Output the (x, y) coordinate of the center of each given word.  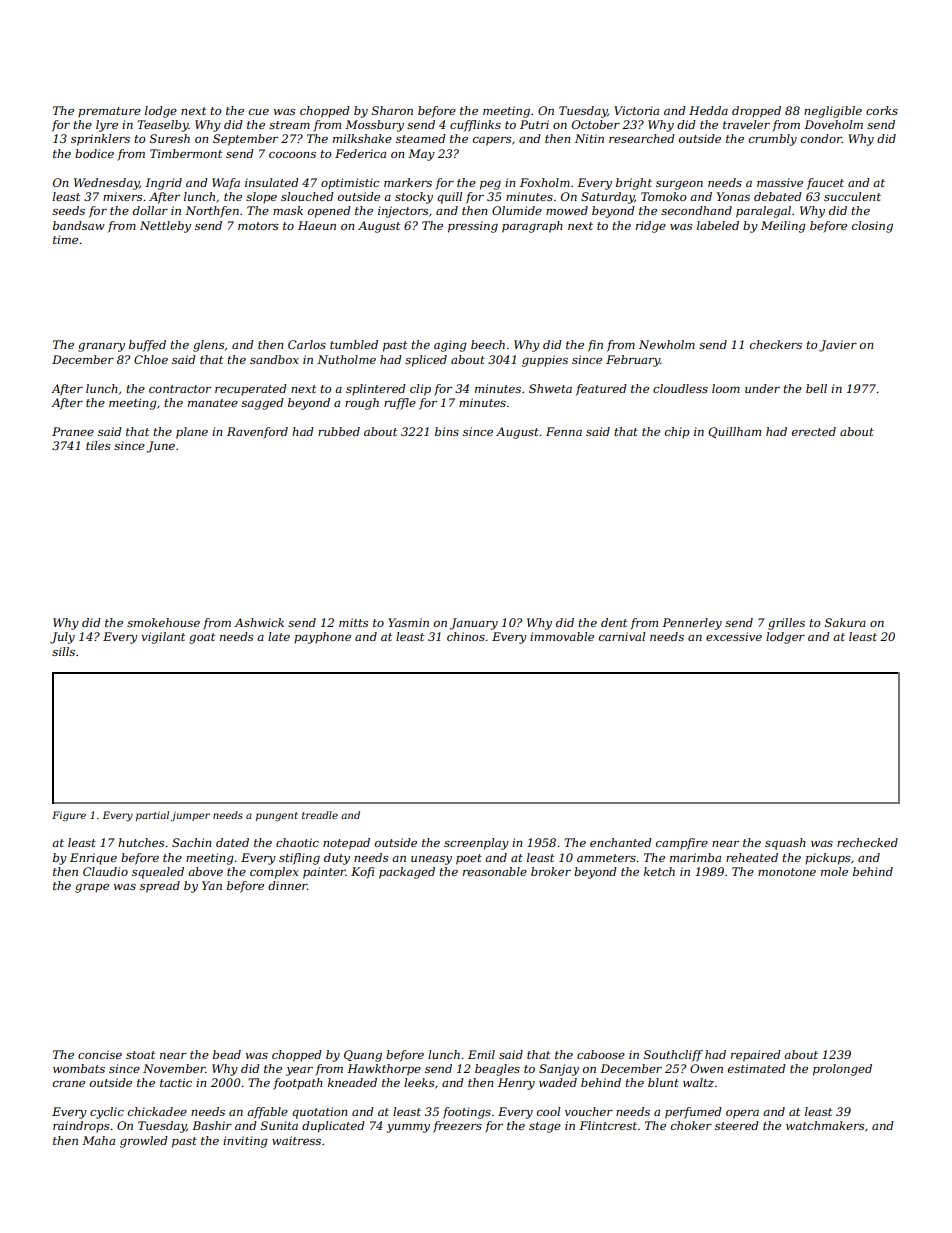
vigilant (163, 638)
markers (408, 182)
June (160, 447)
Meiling (783, 227)
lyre (107, 126)
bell (816, 388)
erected (814, 431)
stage (545, 1127)
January (473, 624)
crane (69, 1084)
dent (614, 622)
